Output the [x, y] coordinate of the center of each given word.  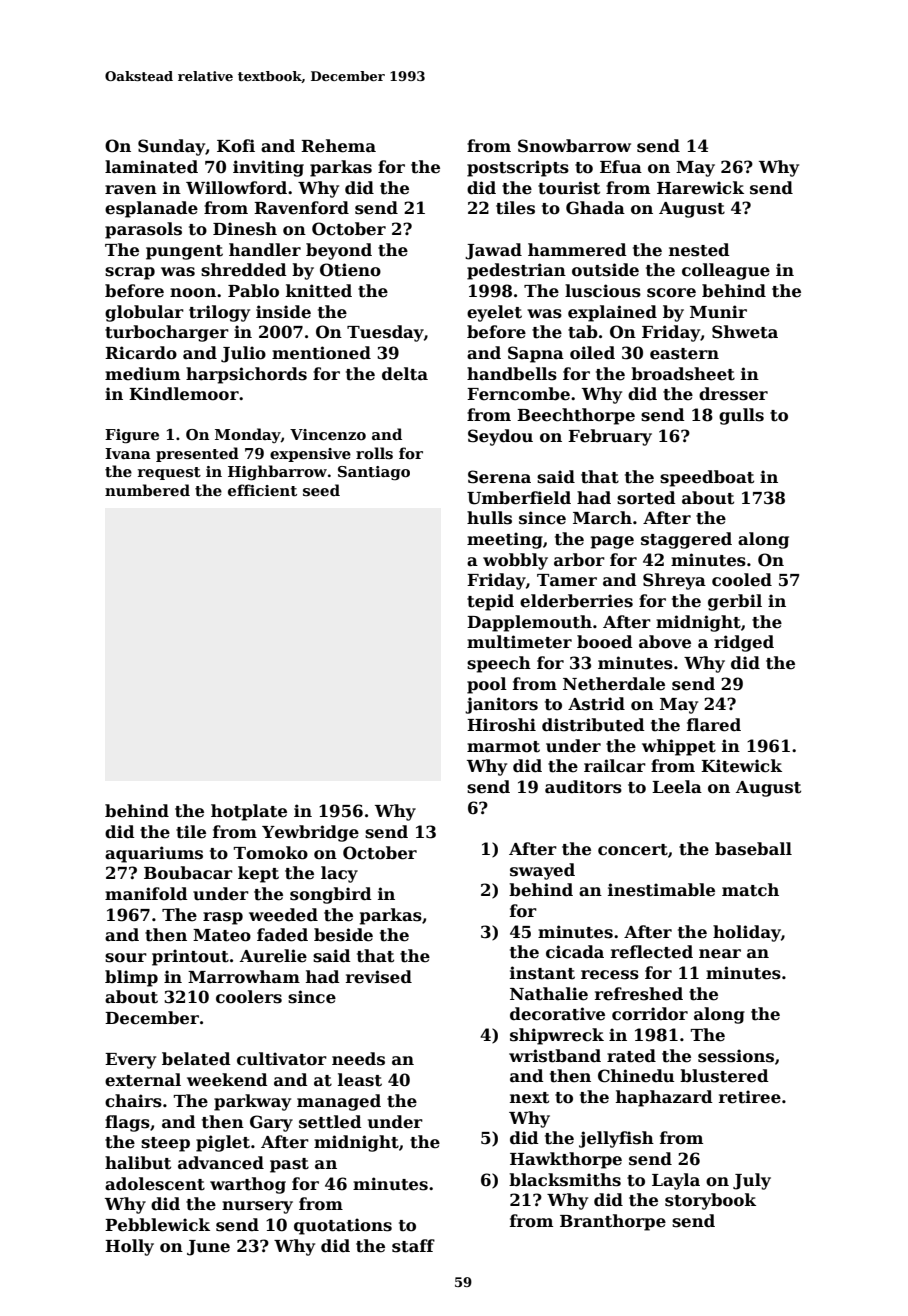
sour [126, 958]
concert [633, 850]
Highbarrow [277, 473]
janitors [501, 705]
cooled [742, 580]
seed [321, 490]
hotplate [249, 812]
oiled [592, 353]
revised [379, 977]
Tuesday [385, 333]
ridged [744, 643]
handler [265, 250]
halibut [138, 1163]
